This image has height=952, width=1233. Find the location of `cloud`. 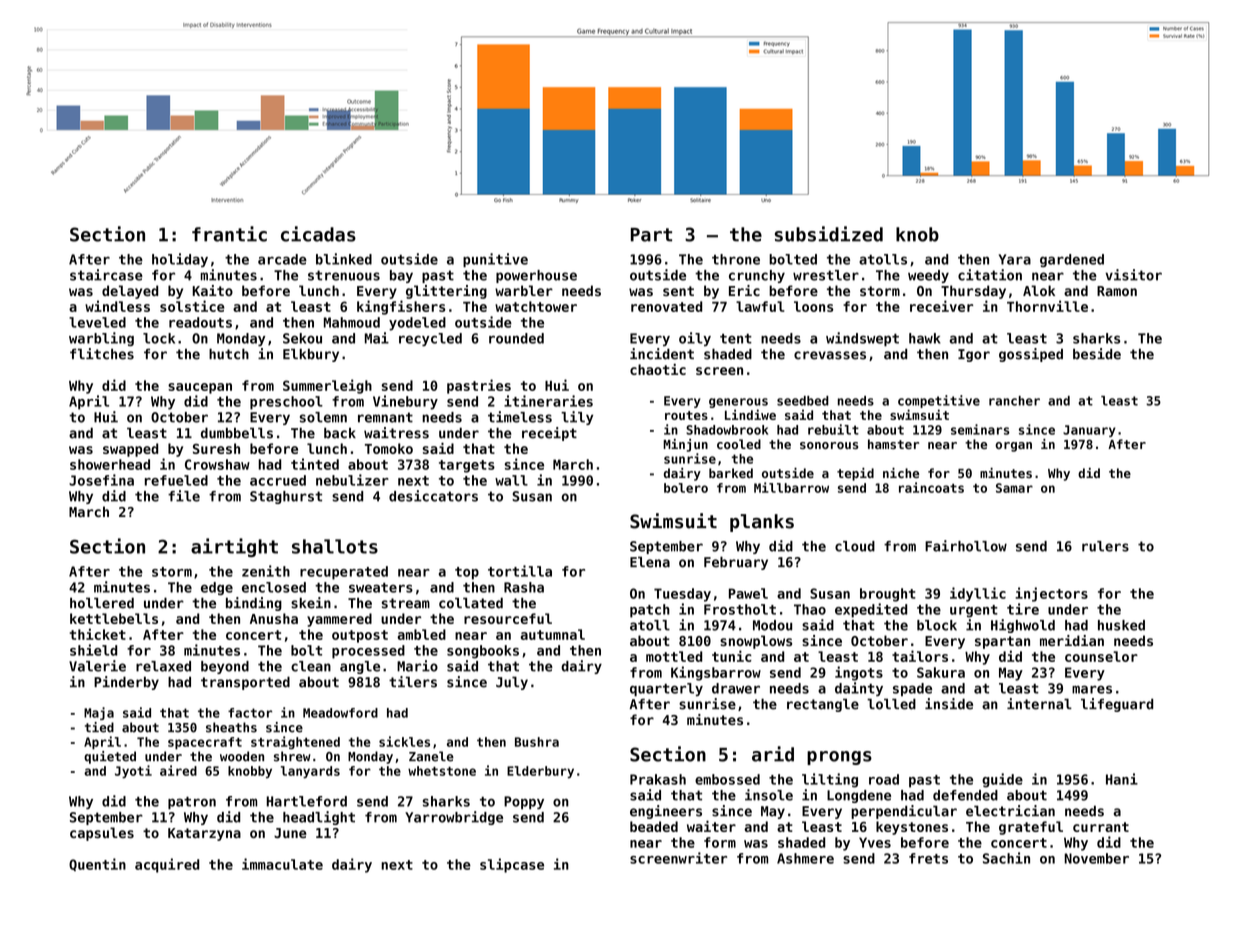

cloud is located at coordinates (855, 546).
